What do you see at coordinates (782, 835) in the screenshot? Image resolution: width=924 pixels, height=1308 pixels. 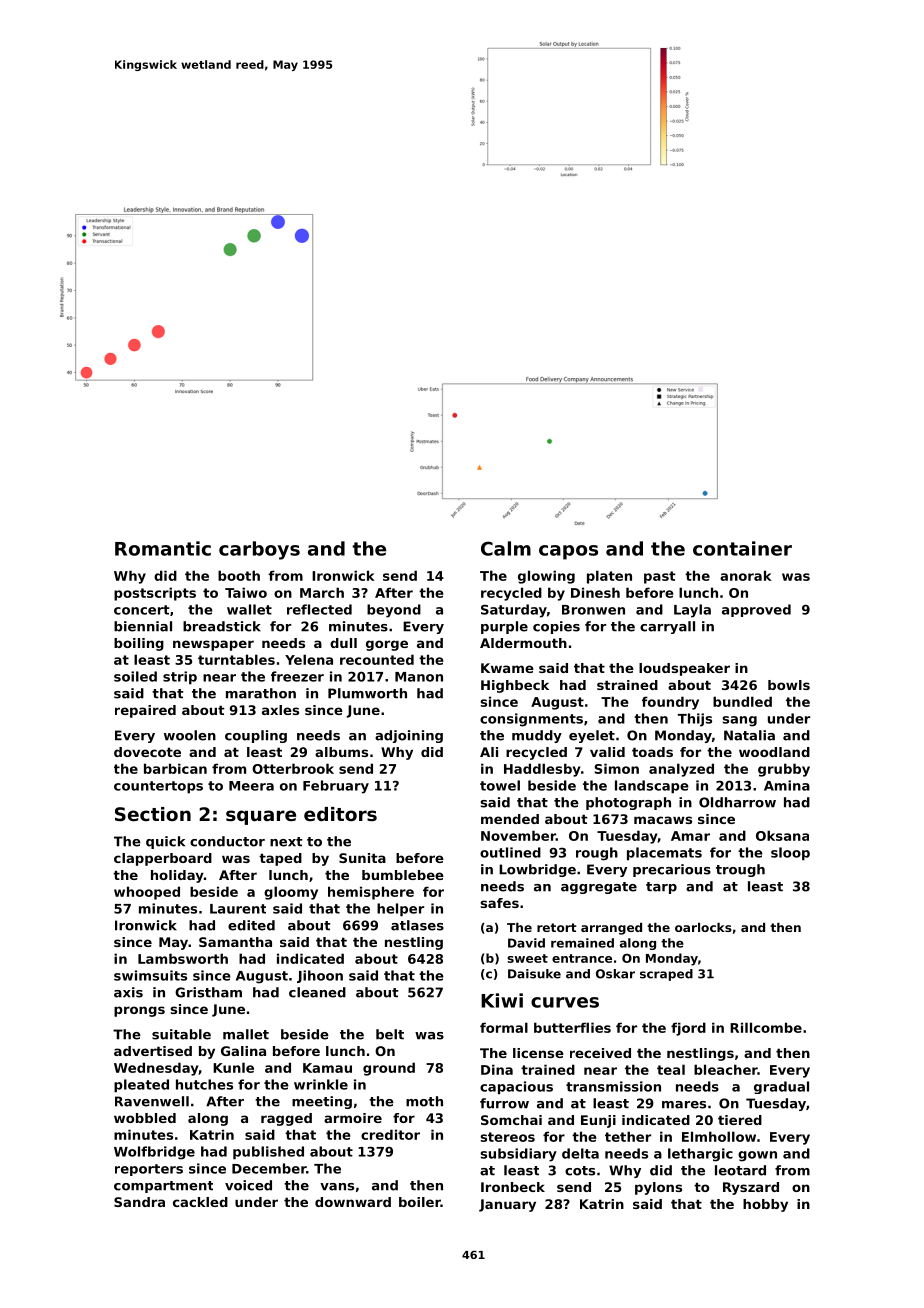 I see `Oksana` at bounding box center [782, 835].
